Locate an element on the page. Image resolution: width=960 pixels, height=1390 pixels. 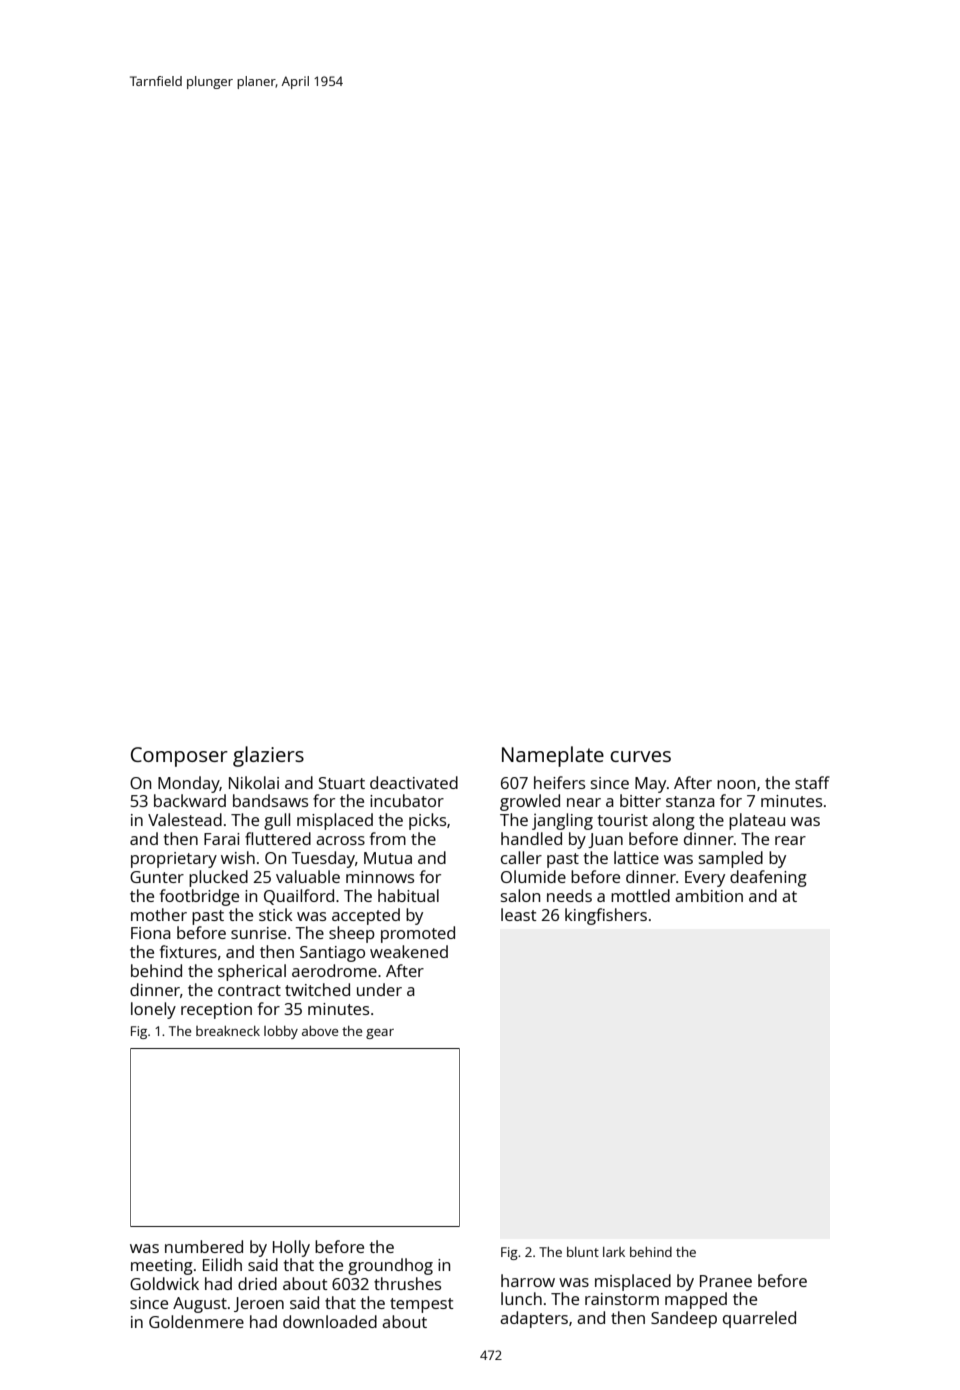
blunt is located at coordinates (583, 1252).
